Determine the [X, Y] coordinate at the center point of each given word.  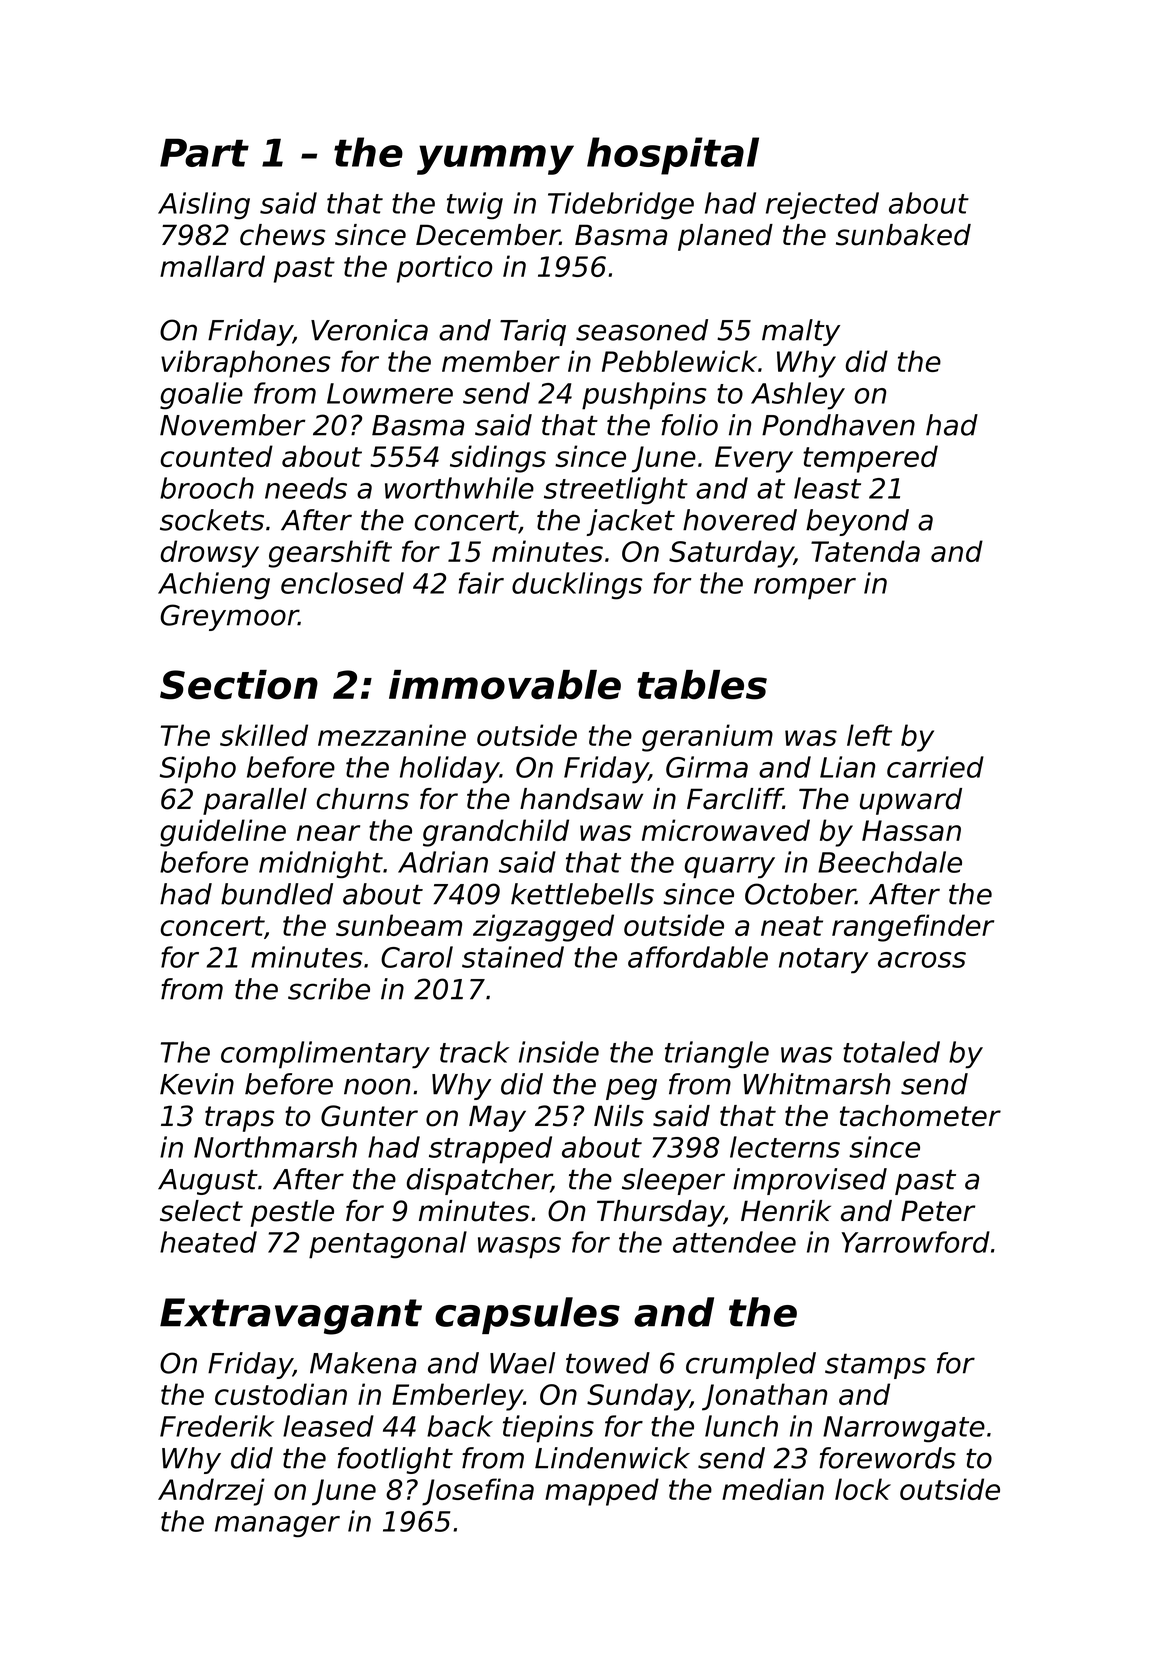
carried [935, 767]
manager [277, 1527]
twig [475, 206]
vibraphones [246, 364]
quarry [730, 868]
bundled [277, 894]
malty [801, 332]
